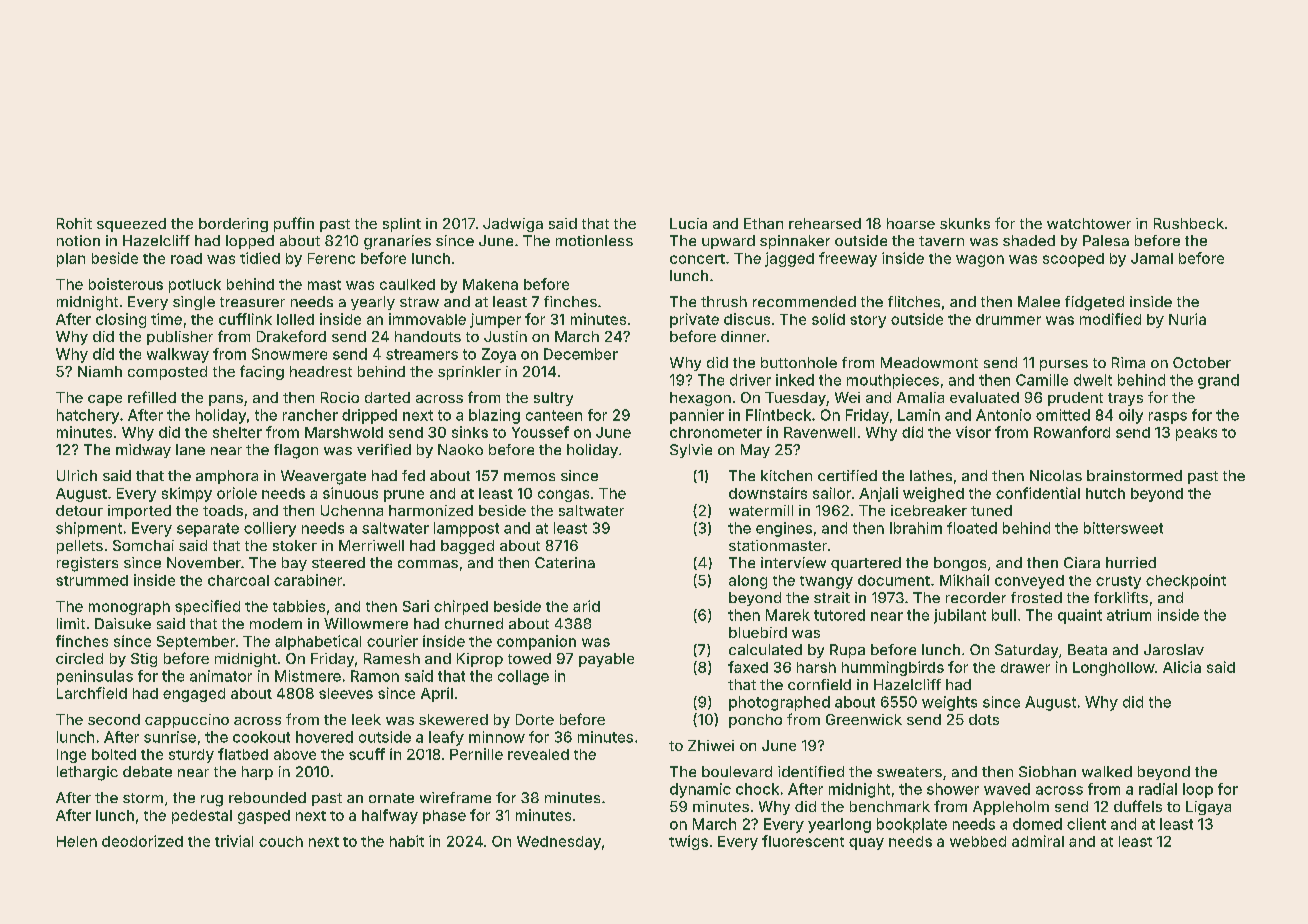  I want to click on Mistmere, so click(308, 676).
